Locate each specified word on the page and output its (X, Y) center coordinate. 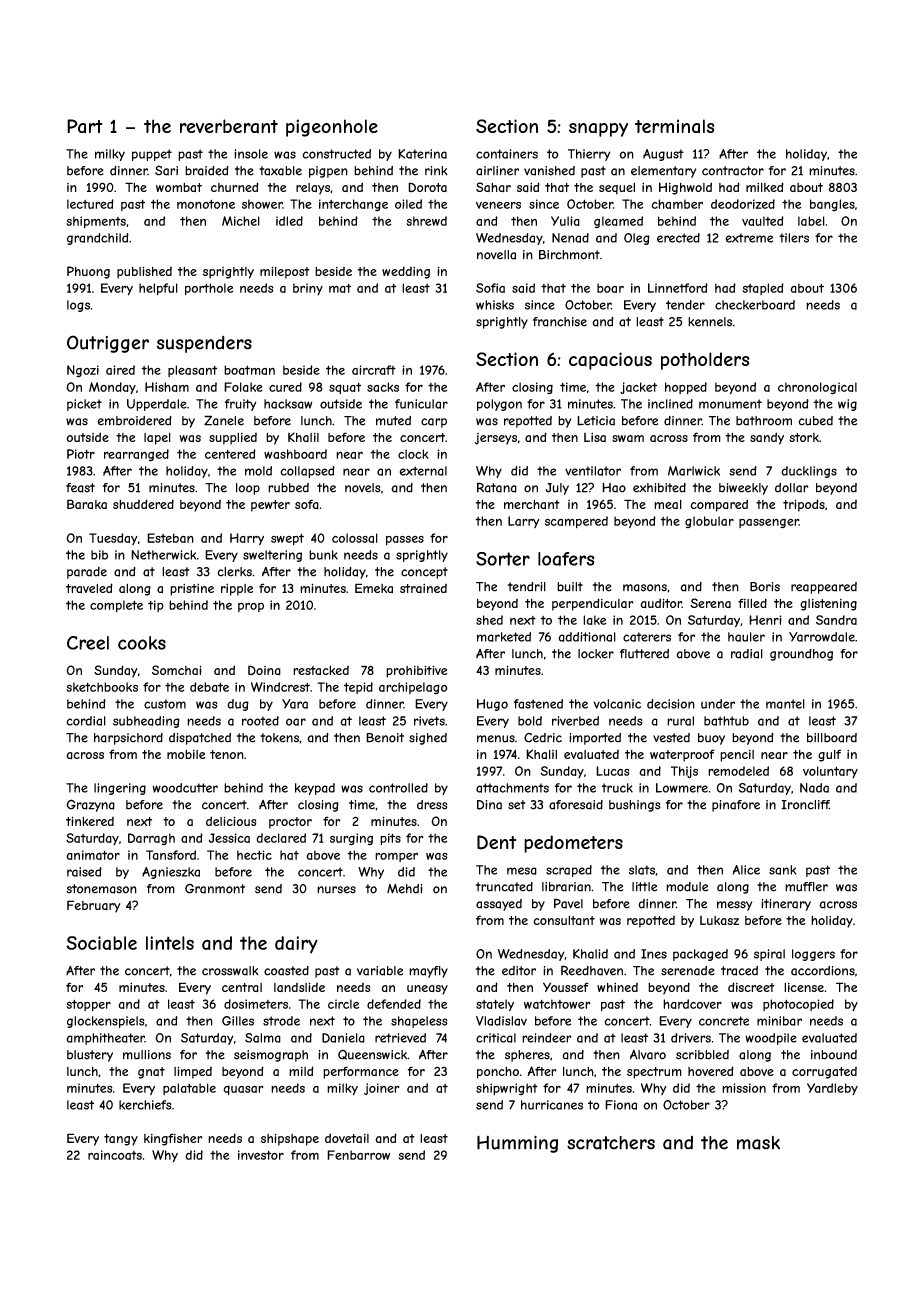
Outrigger (108, 344)
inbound (834, 1055)
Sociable (101, 943)
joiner (382, 1089)
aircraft (374, 370)
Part (85, 126)
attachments (512, 788)
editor (519, 971)
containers (507, 154)
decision (671, 704)
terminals (675, 126)
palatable (189, 1089)
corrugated (824, 1073)
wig (847, 405)
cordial (86, 721)
